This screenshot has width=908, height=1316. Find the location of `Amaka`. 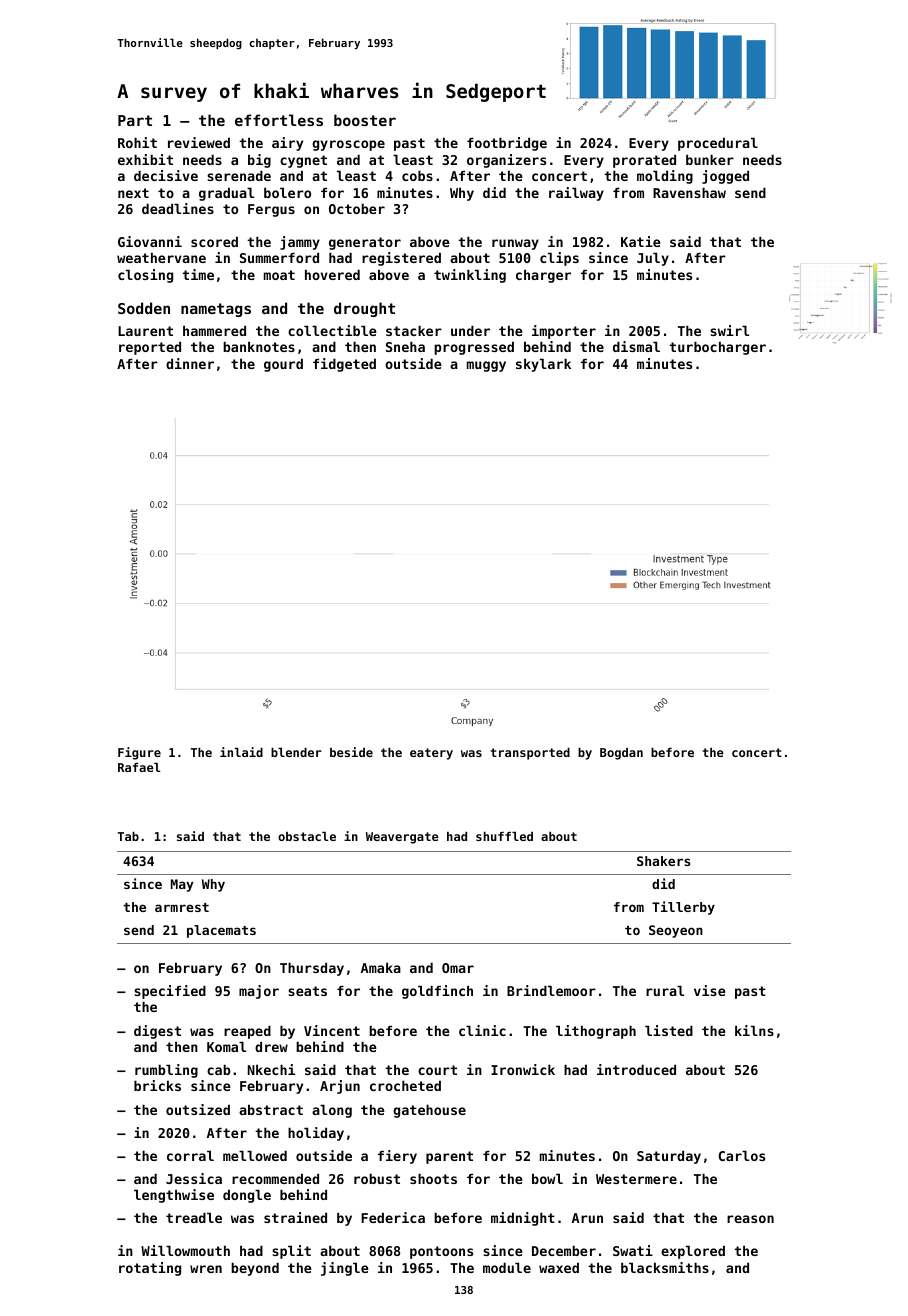

Amaka is located at coordinates (381, 967).
